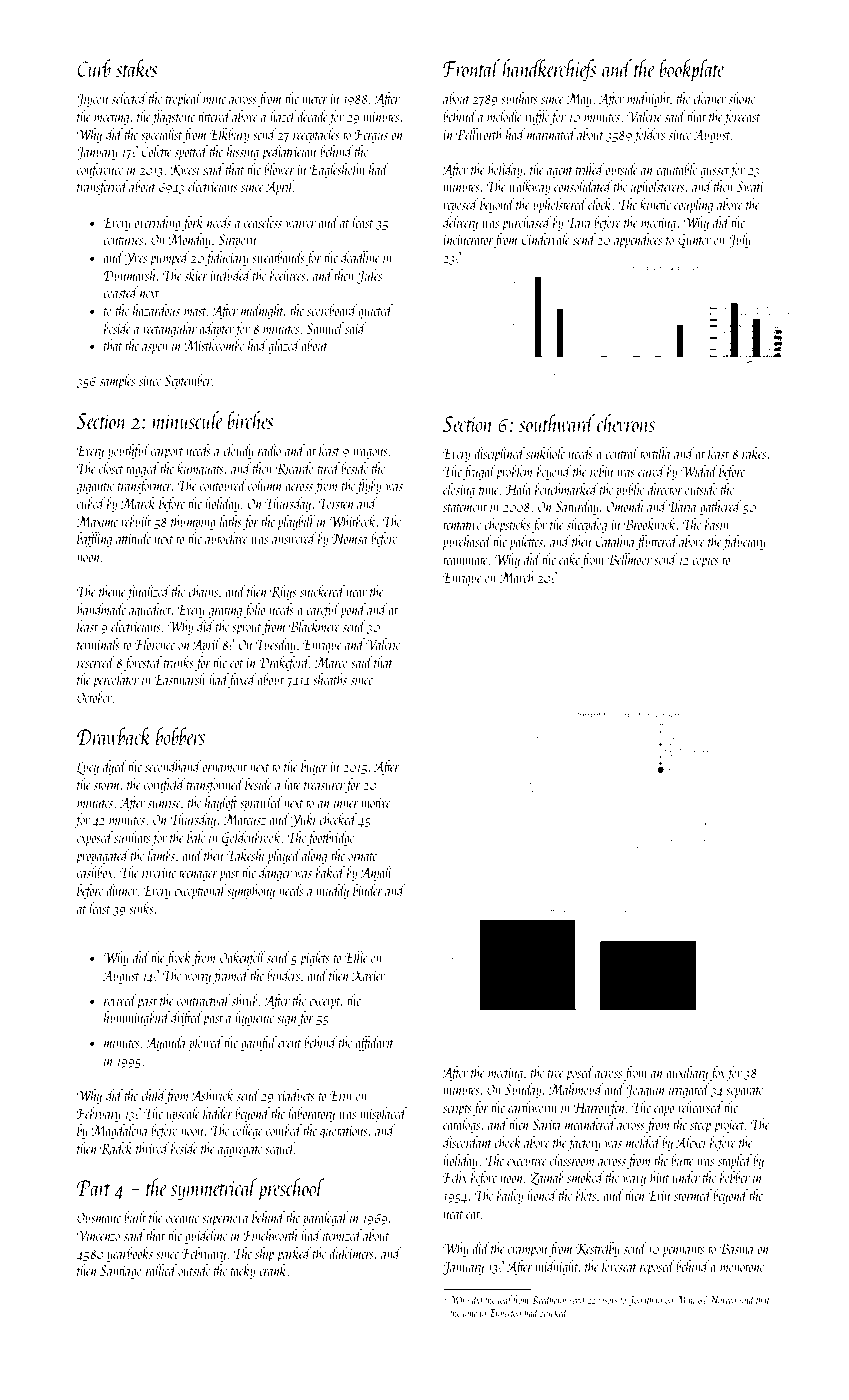 The image size is (849, 1400). What do you see at coordinates (193, 522) in the screenshot?
I see `thumping` at bounding box center [193, 522].
